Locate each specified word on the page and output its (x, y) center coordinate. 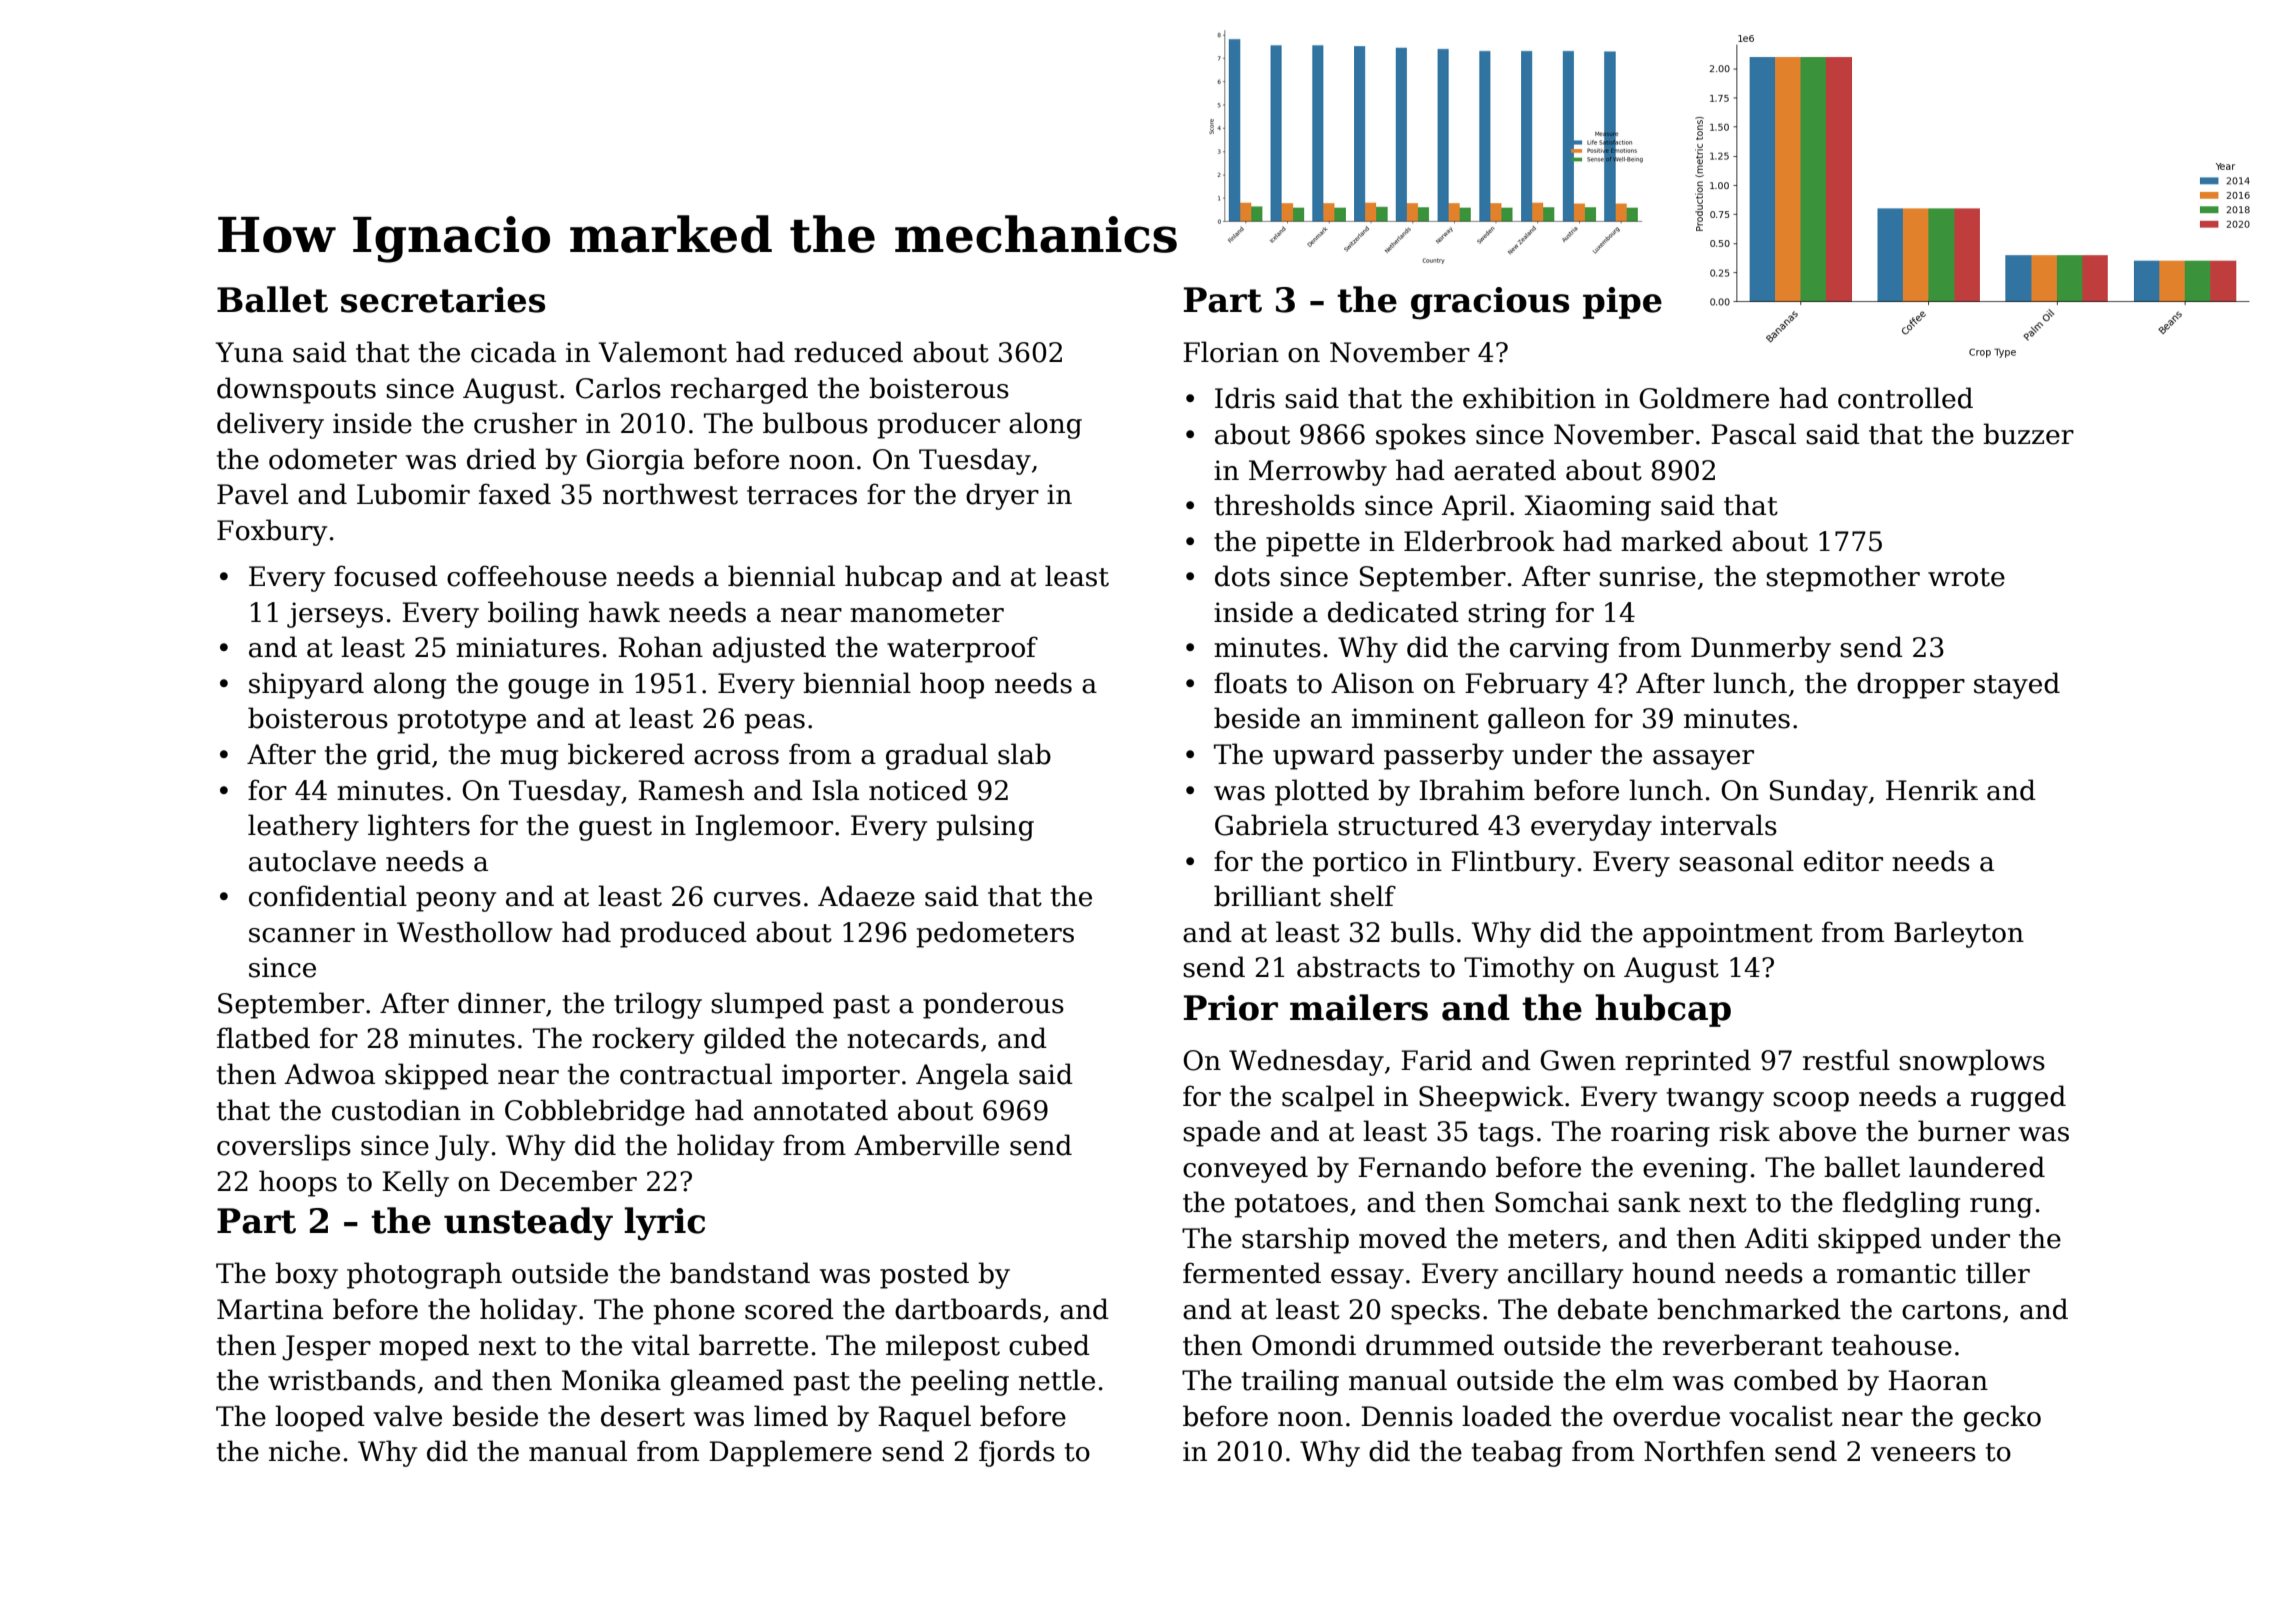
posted (924, 1275)
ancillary (1565, 1275)
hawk (624, 612)
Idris (1245, 398)
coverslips (284, 1147)
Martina (270, 1309)
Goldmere (1704, 398)
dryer (1002, 496)
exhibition (1529, 398)
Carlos (618, 388)
